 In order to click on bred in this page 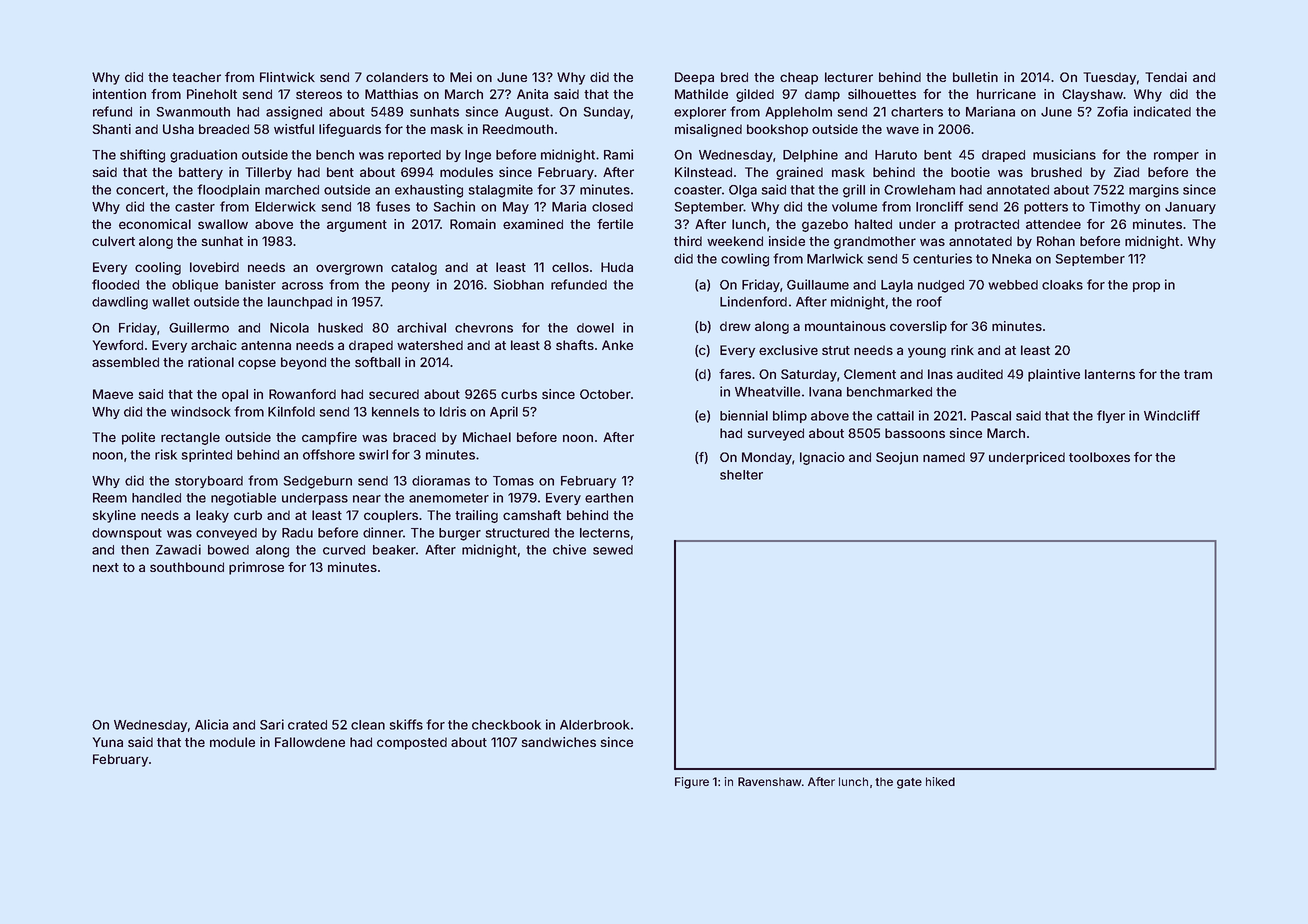, I will do `click(734, 77)`.
